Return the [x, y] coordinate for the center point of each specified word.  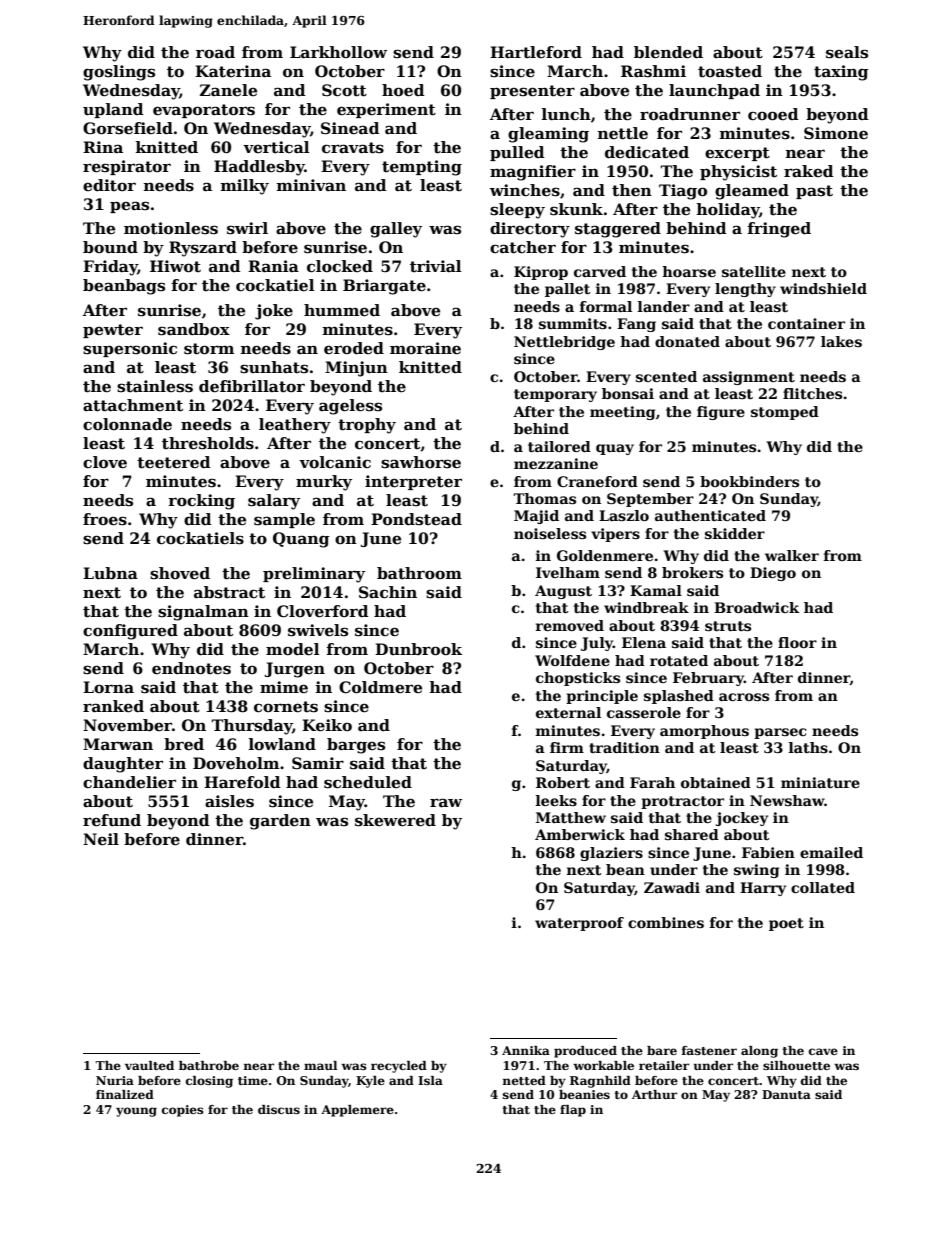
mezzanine [556, 463]
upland [113, 110]
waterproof [579, 924]
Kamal [656, 590]
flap [573, 1111]
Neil [101, 839]
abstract [229, 592]
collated [823, 887]
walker [792, 555]
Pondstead [416, 519]
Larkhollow [338, 52]
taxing [841, 73]
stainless [155, 386]
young [136, 1112]
